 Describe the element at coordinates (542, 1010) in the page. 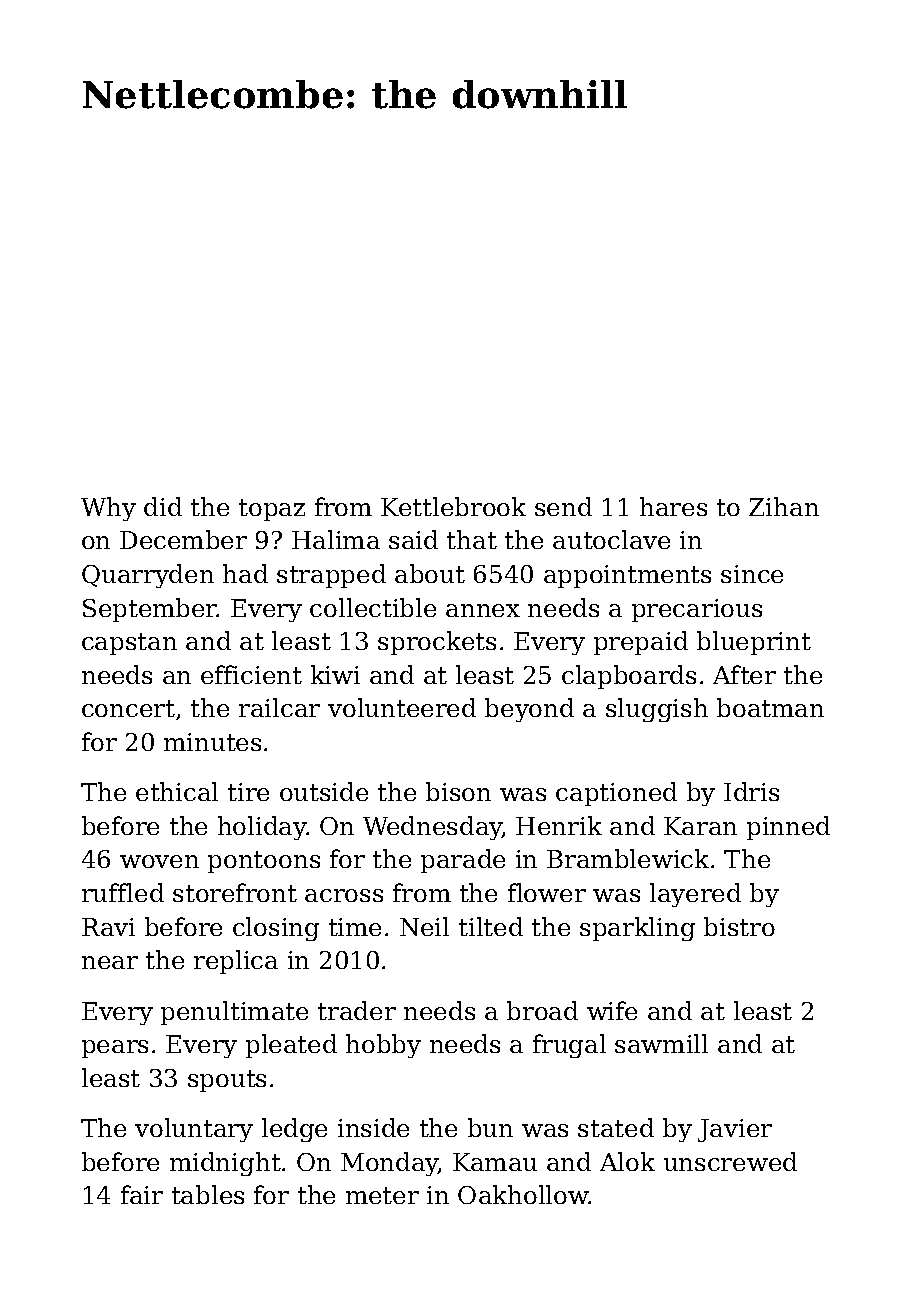

I see `broad` at that location.
